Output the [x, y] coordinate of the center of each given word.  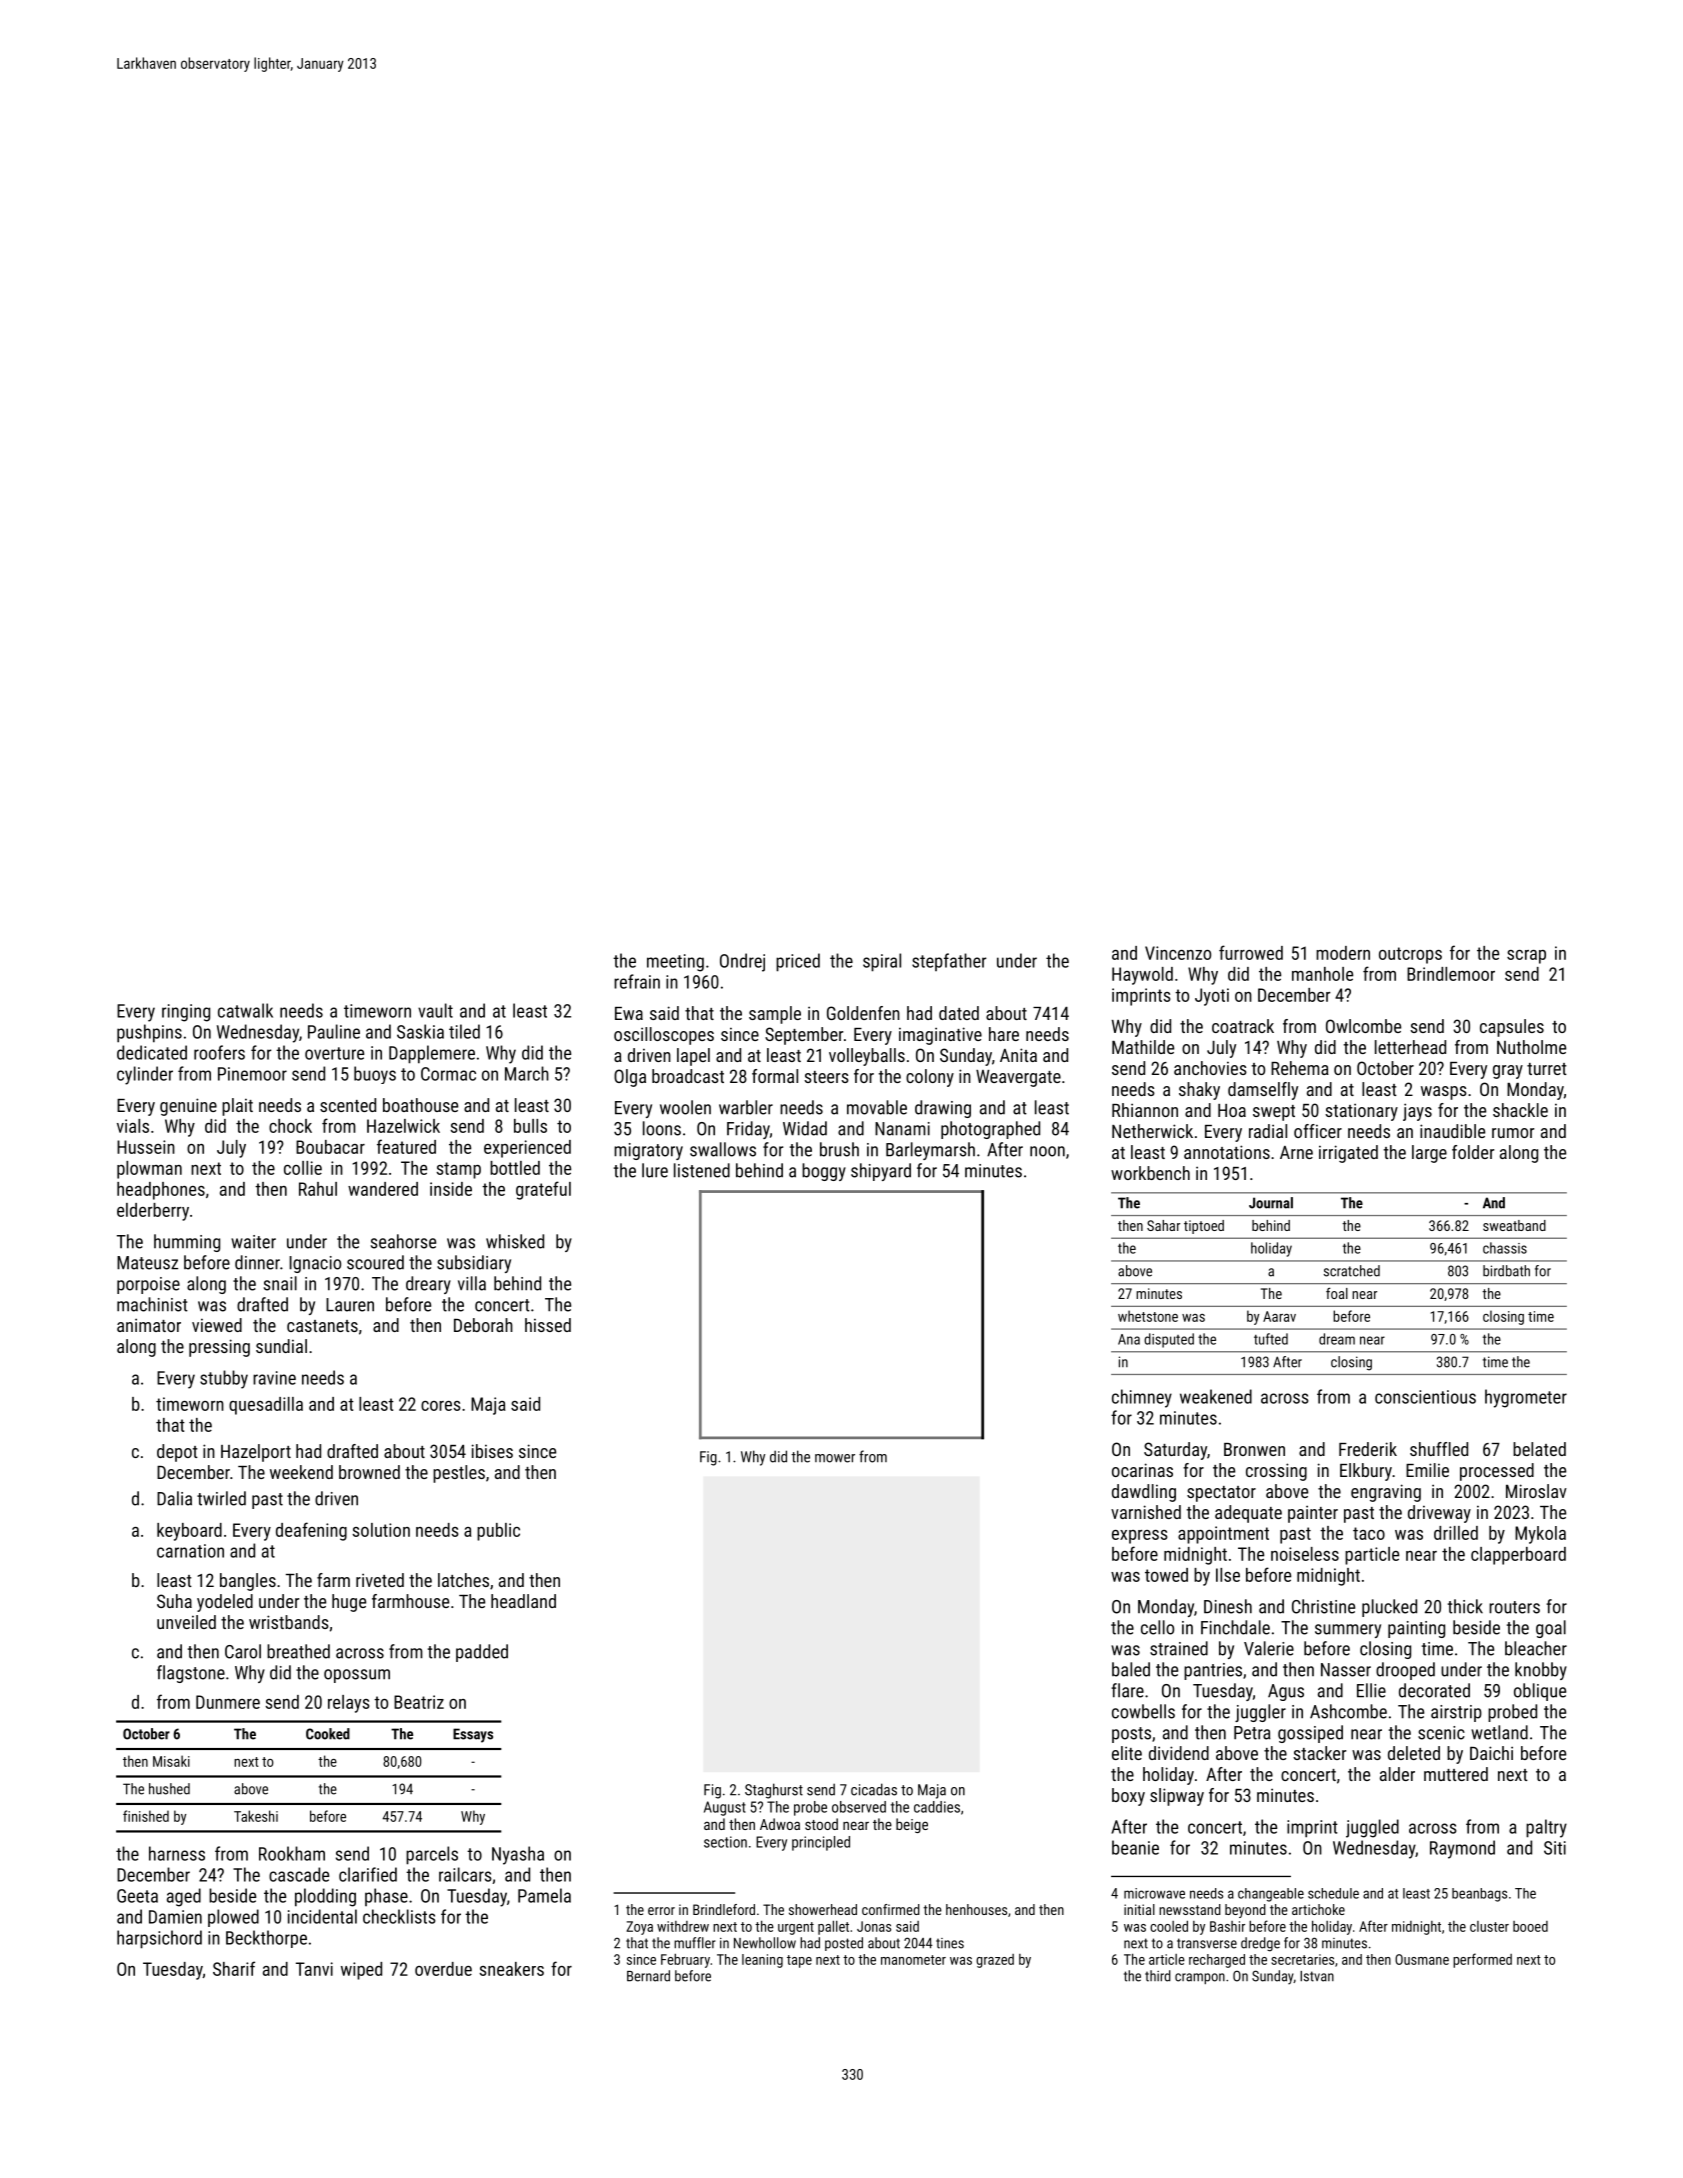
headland [523, 1601]
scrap [1526, 957]
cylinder [145, 1075]
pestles [459, 1474]
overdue [443, 1969]
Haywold [1142, 976]
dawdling [1144, 1493]
